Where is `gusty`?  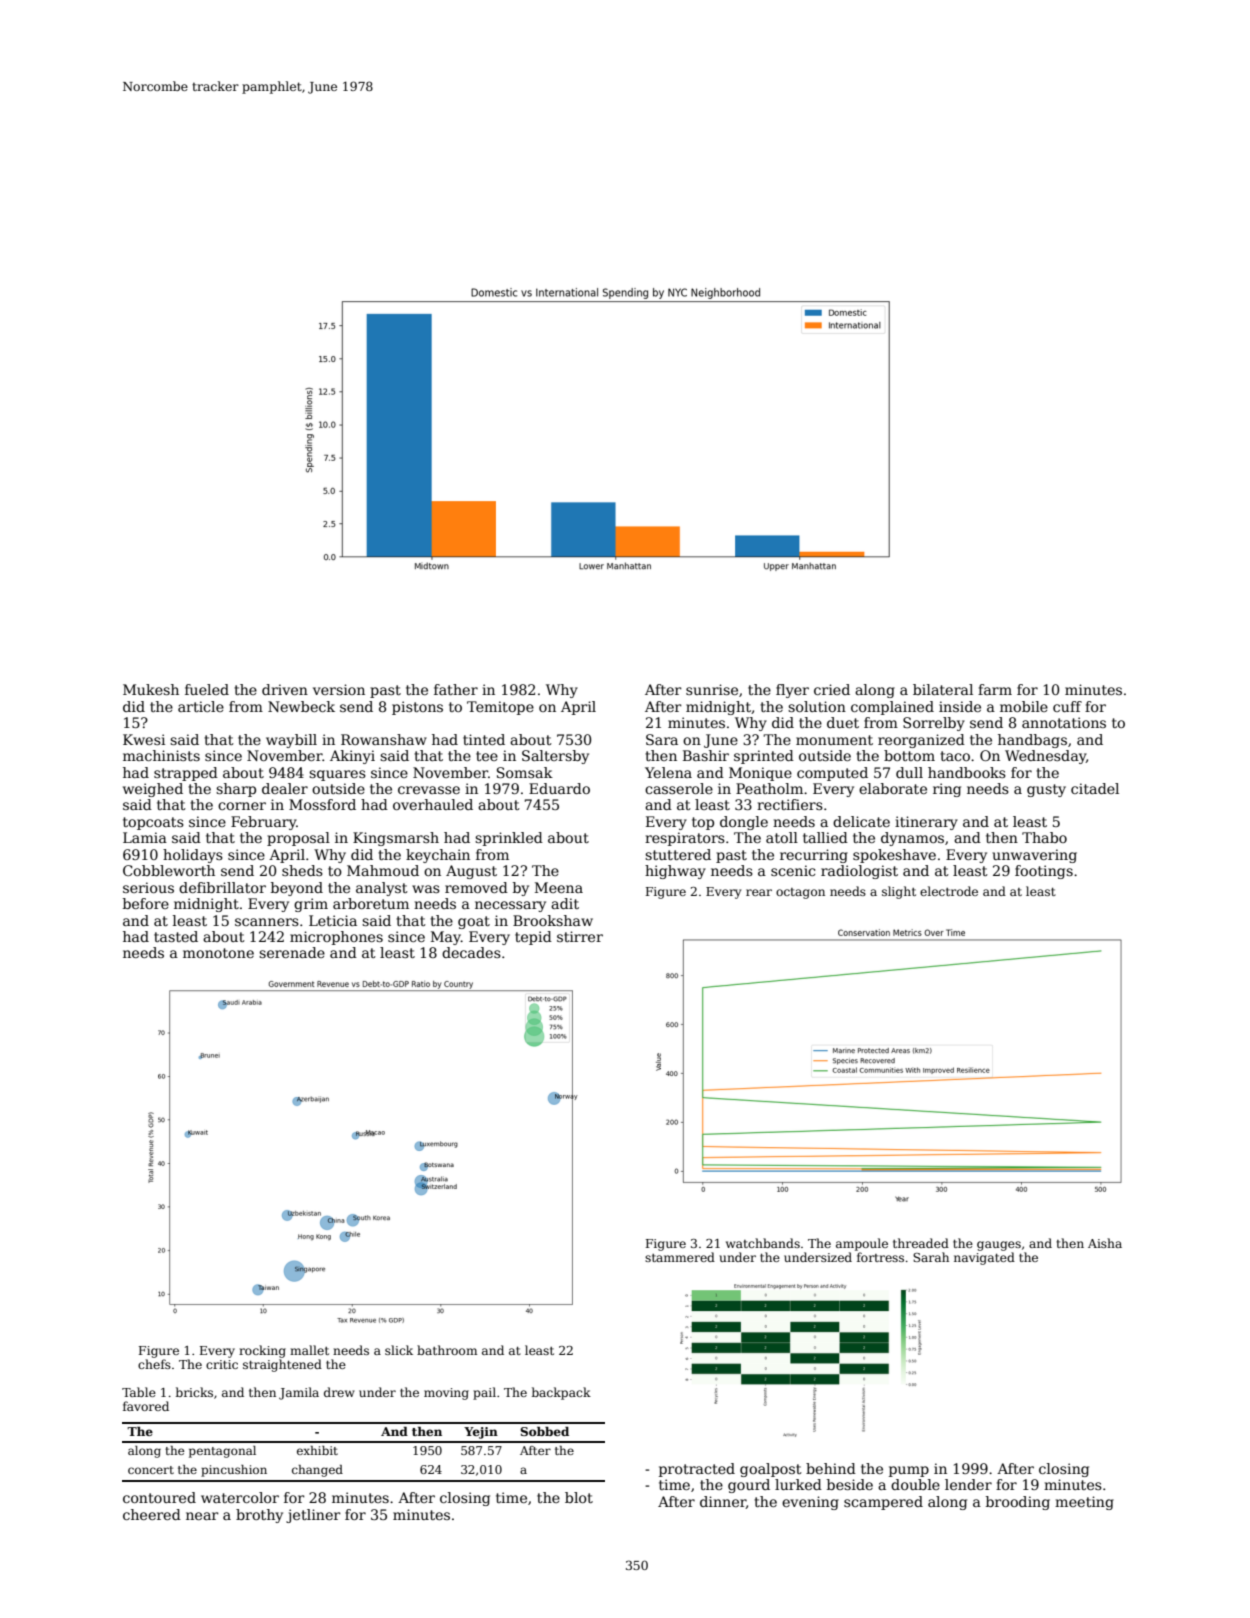
gusty is located at coordinates (1046, 790).
